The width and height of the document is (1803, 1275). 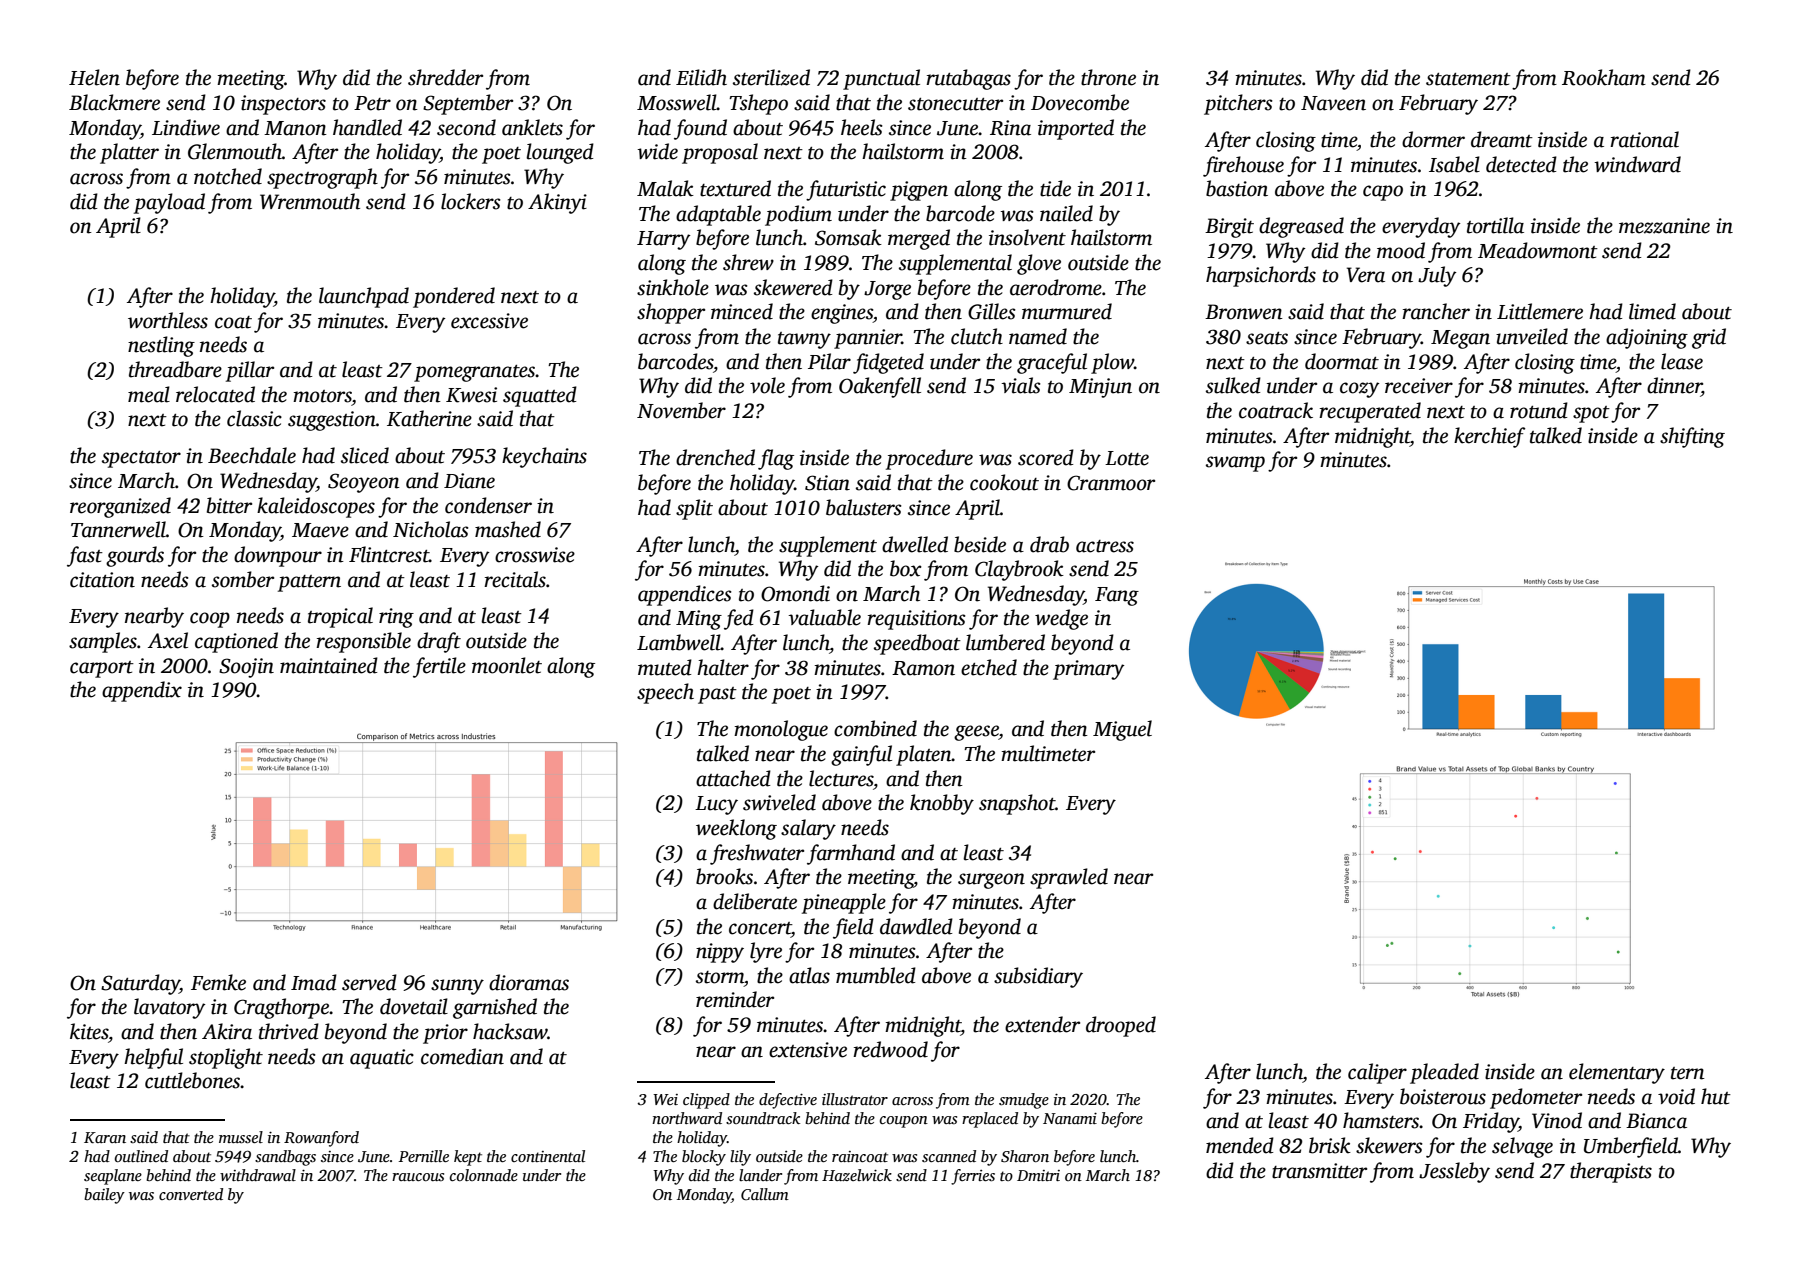 What do you see at coordinates (94, 77) in the document?
I see `Helen` at bounding box center [94, 77].
